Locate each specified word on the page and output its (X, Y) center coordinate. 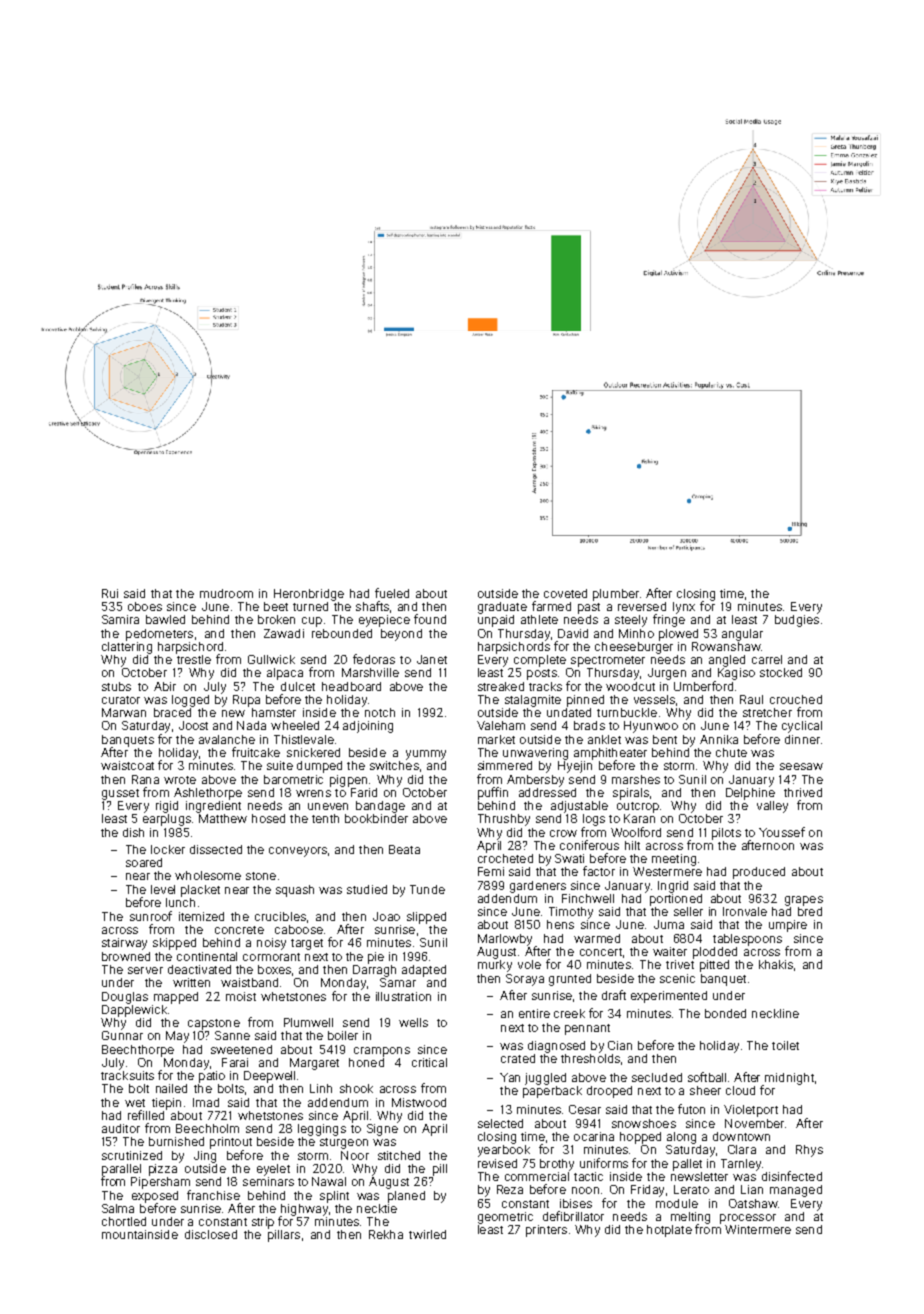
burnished (176, 1141)
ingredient (213, 807)
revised (497, 1163)
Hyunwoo (651, 727)
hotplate (669, 1231)
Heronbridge (309, 595)
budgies (797, 621)
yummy (426, 755)
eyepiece (384, 621)
